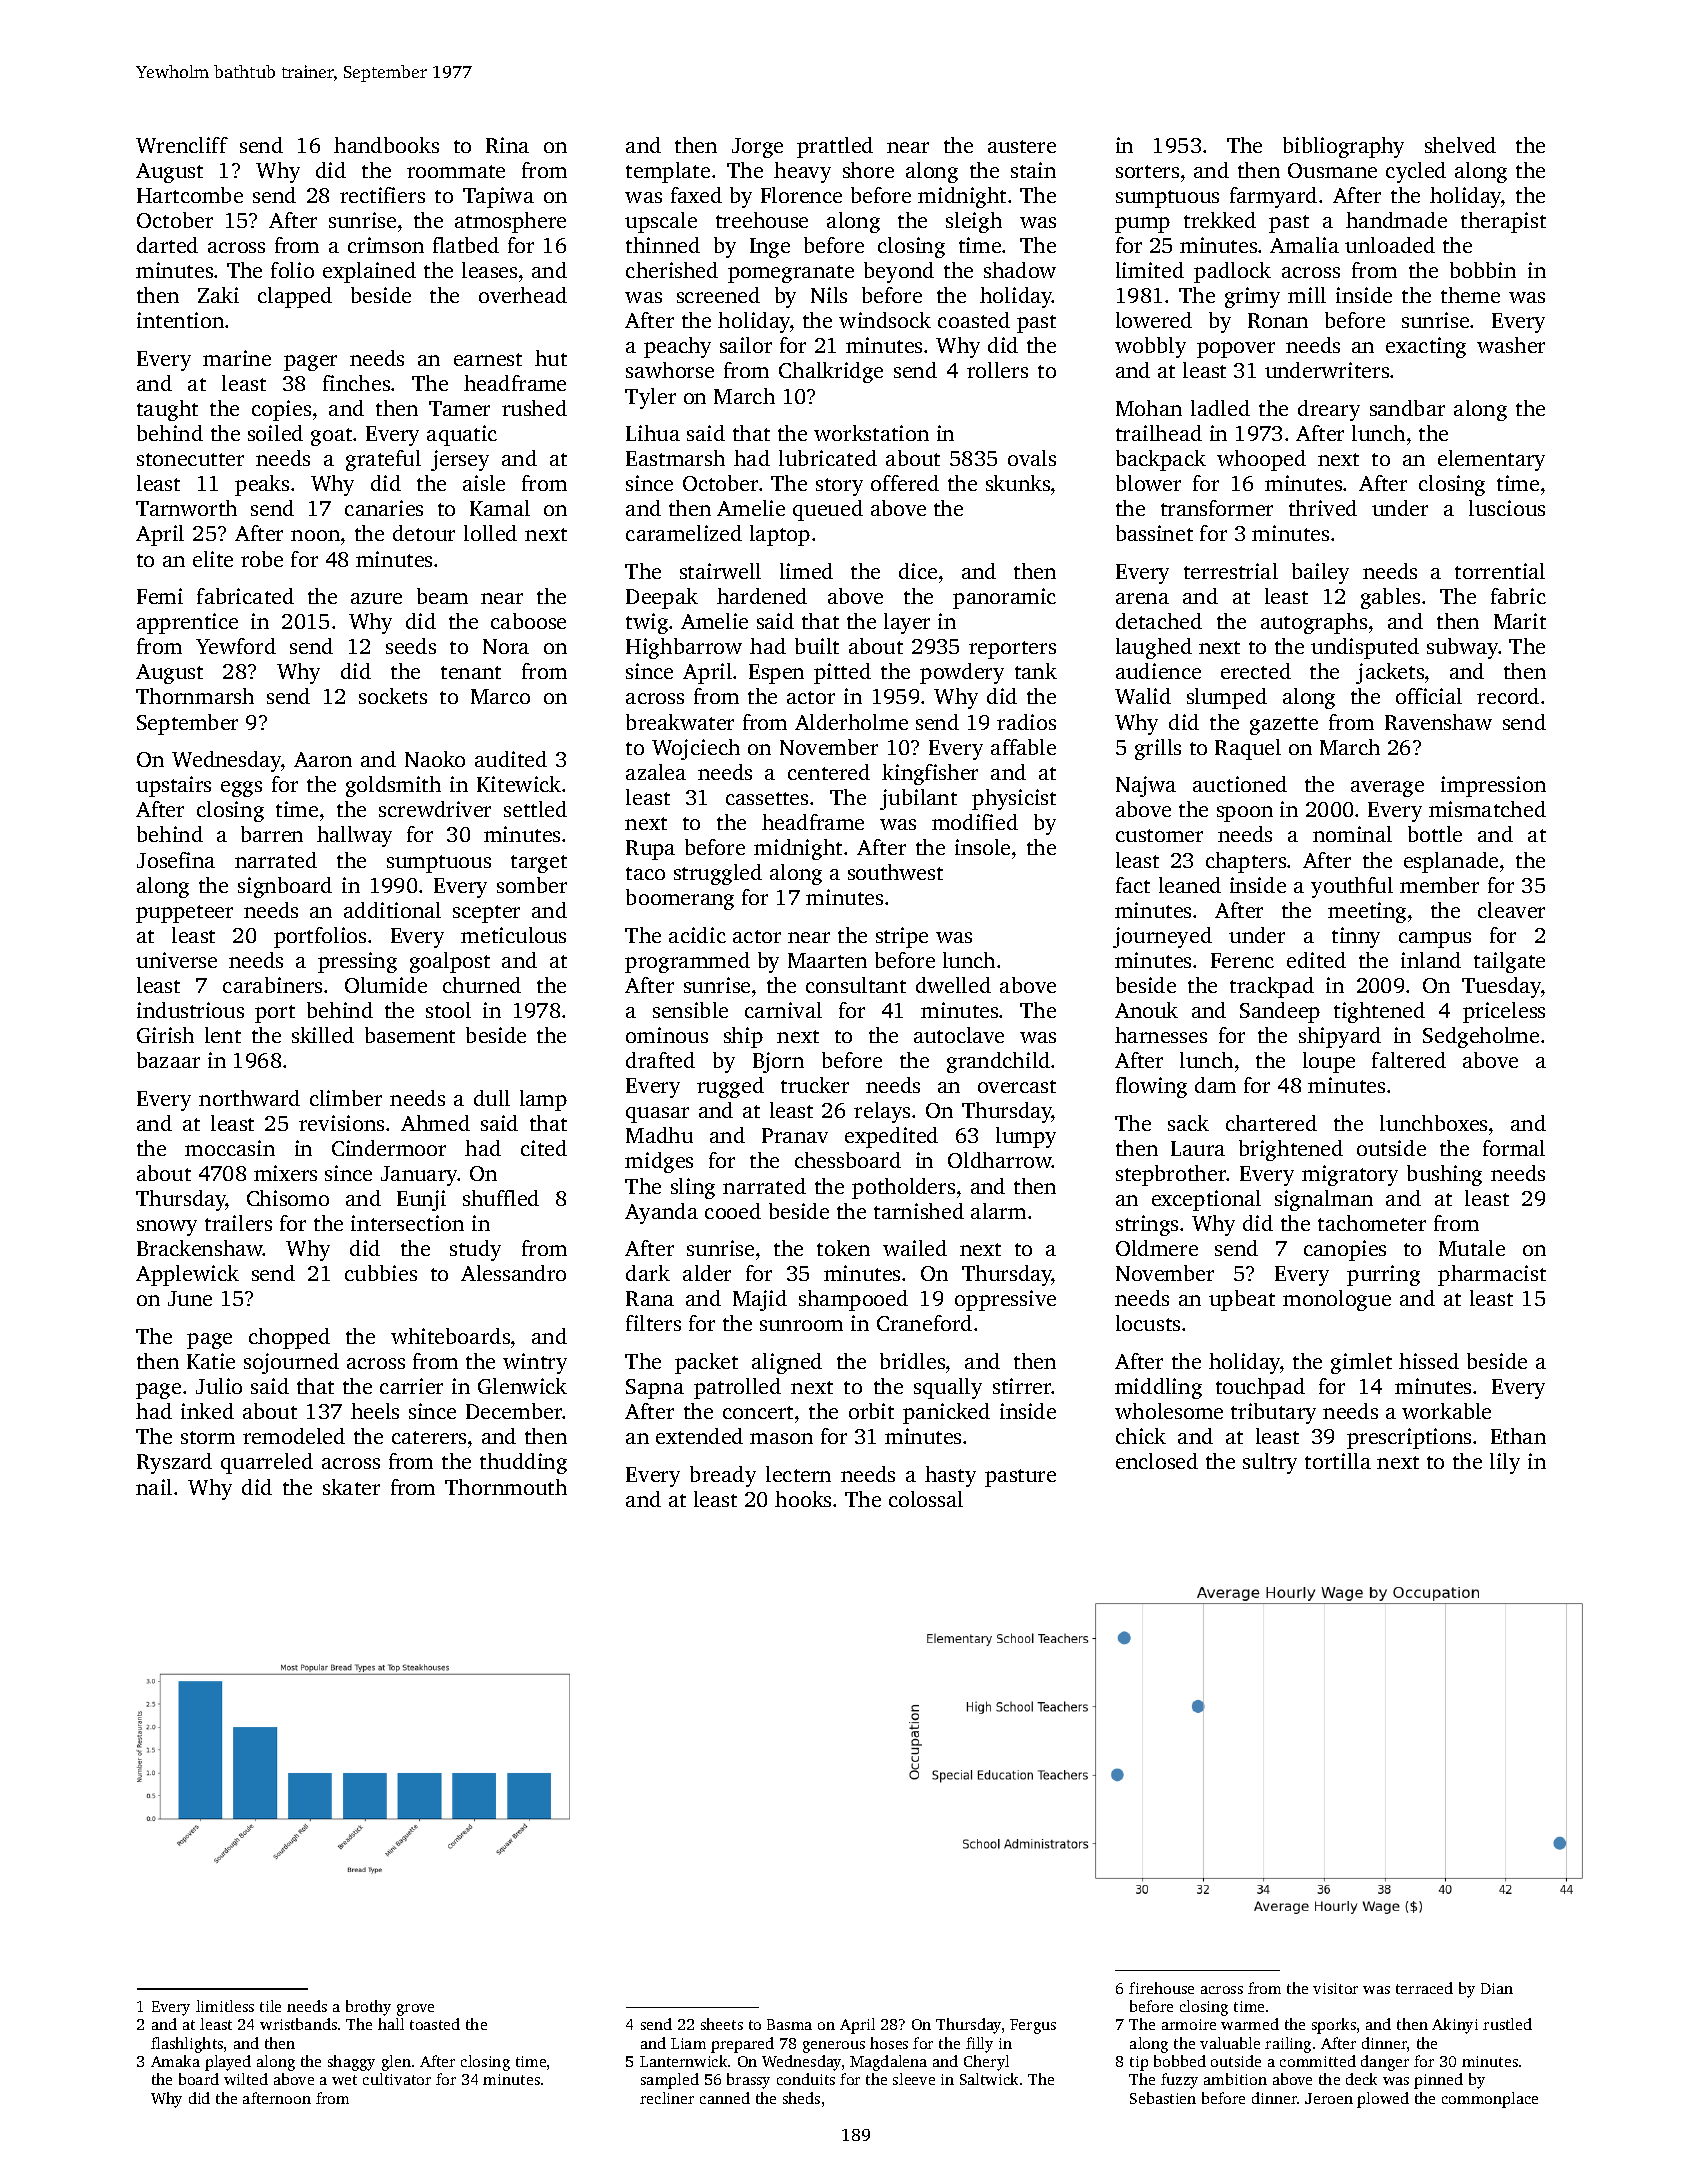 This screenshot has height=2178, width=1683. I want to click on formal, so click(1514, 1148).
